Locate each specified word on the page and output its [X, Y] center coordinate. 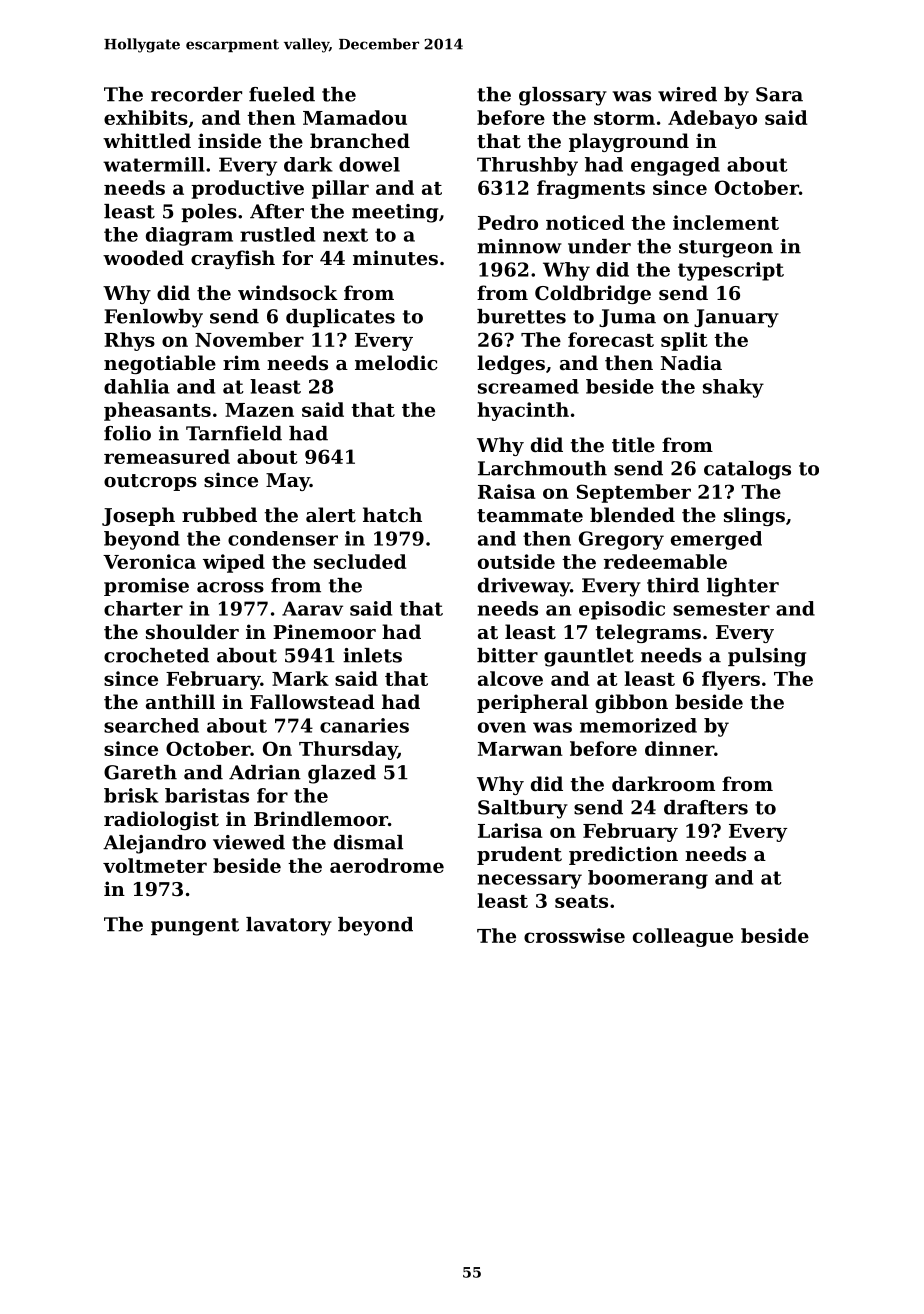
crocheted [156, 655]
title [633, 445]
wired [687, 94]
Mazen [259, 410]
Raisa [507, 491]
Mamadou [355, 117]
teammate [530, 516]
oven [502, 727]
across [230, 587]
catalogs [747, 470]
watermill [154, 164]
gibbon [631, 703]
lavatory [289, 926]
